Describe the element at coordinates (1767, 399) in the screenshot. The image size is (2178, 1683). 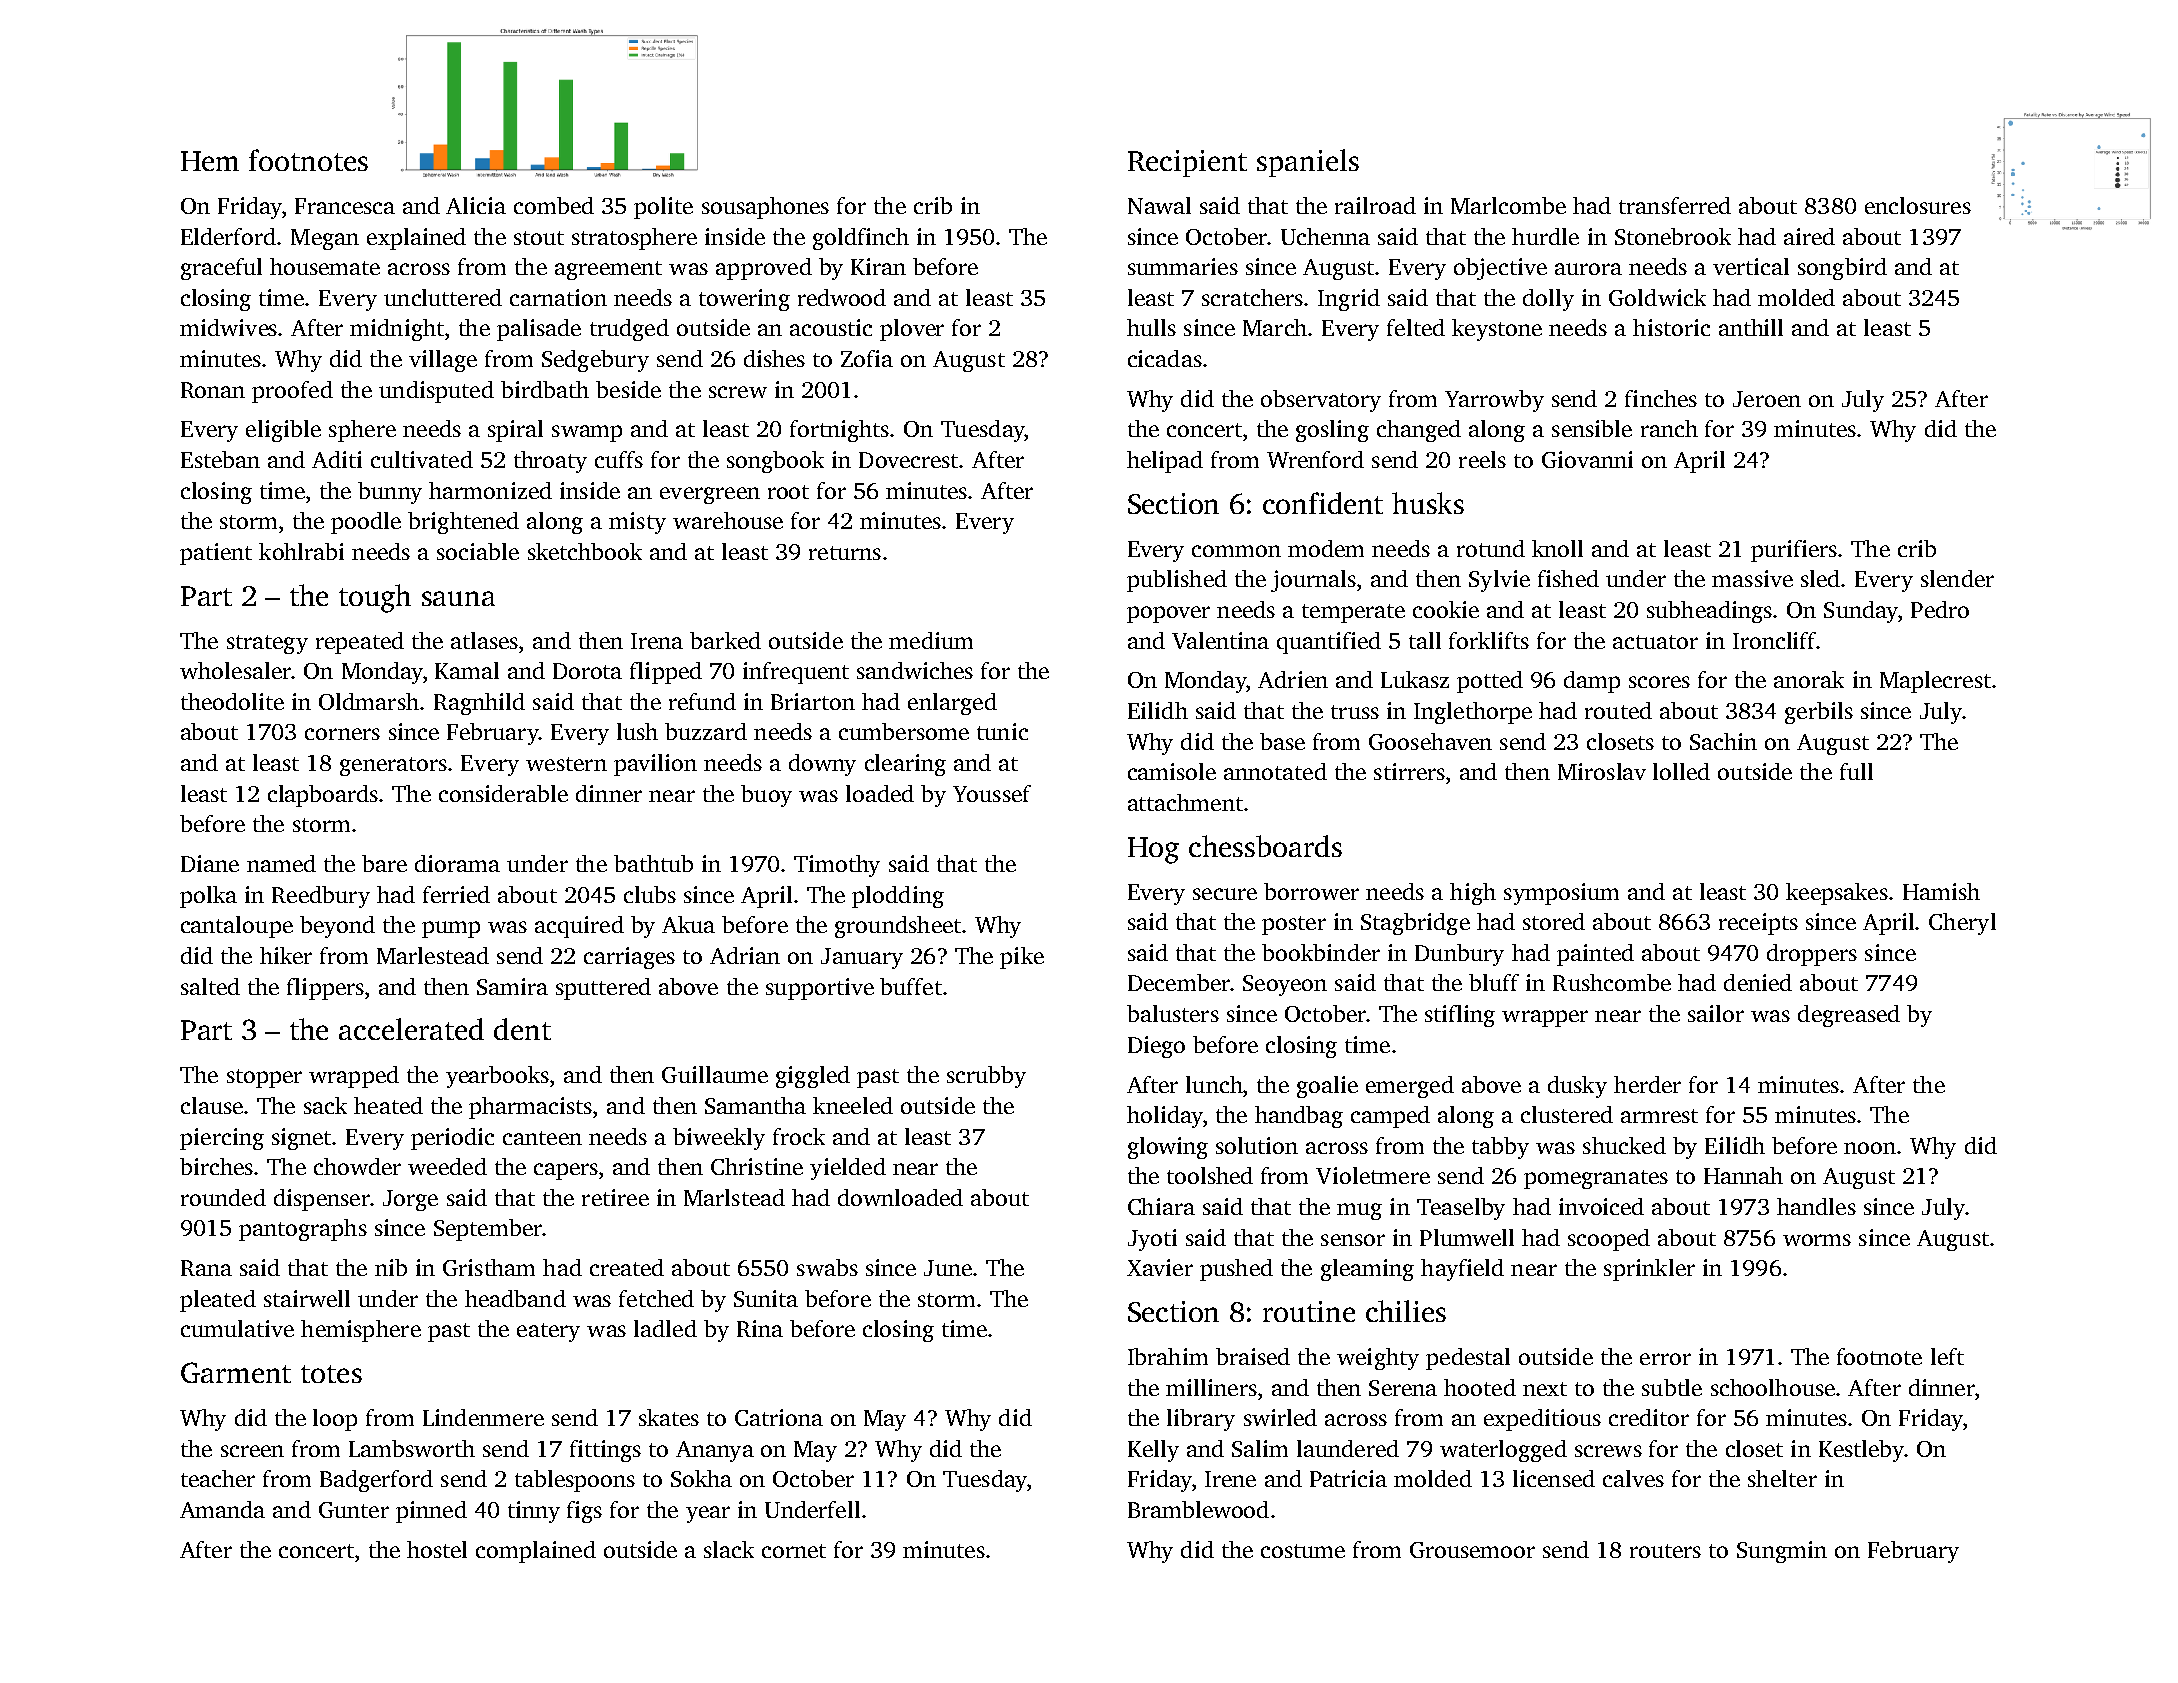
I see `Jeroen` at that location.
